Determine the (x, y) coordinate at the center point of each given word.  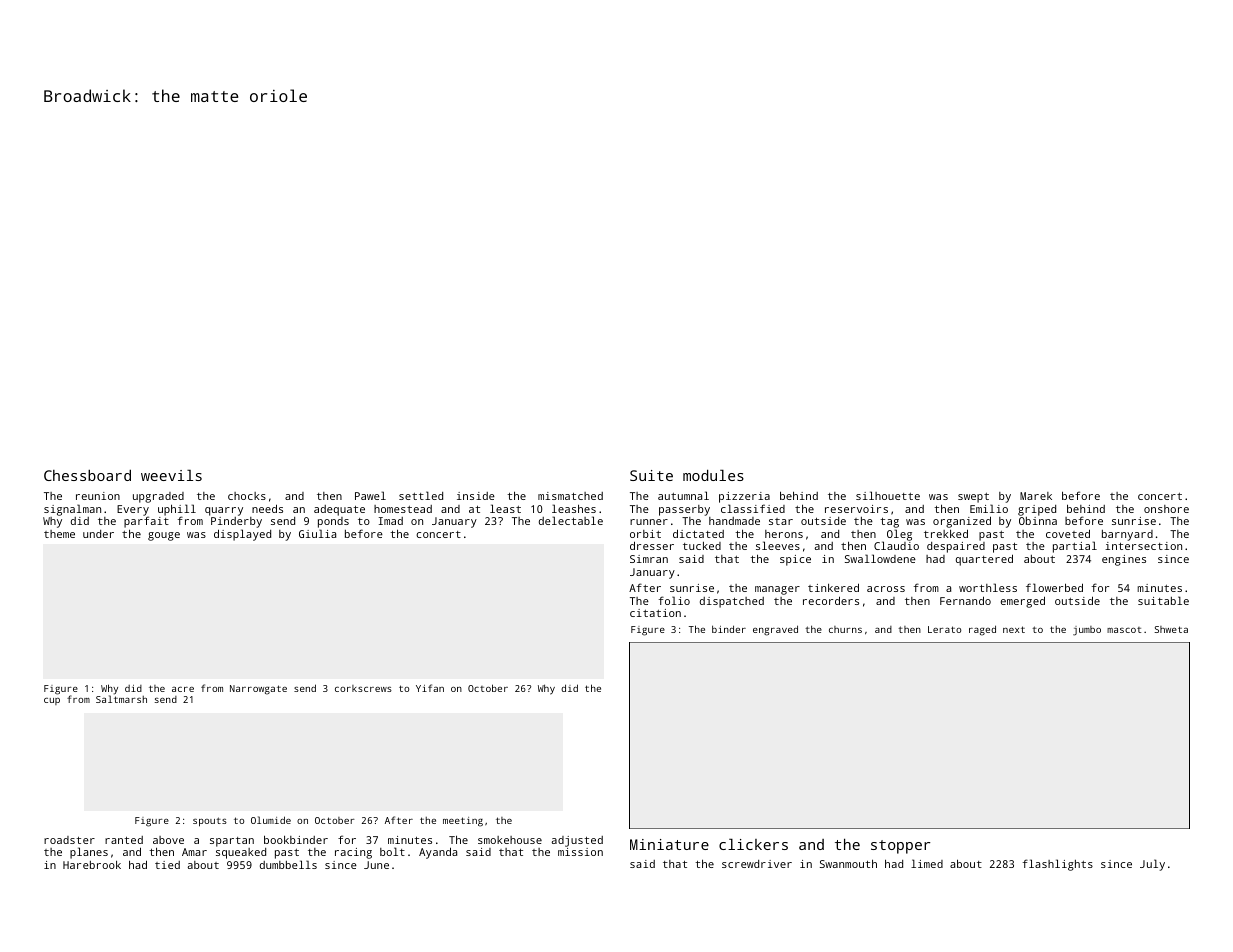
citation (655, 613)
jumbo (1087, 631)
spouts (210, 822)
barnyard (1127, 535)
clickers (753, 844)
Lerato (944, 629)
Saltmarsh (121, 699)
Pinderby (236, 522)
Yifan (430, 688)
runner (649, 522)
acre (183, 689)
